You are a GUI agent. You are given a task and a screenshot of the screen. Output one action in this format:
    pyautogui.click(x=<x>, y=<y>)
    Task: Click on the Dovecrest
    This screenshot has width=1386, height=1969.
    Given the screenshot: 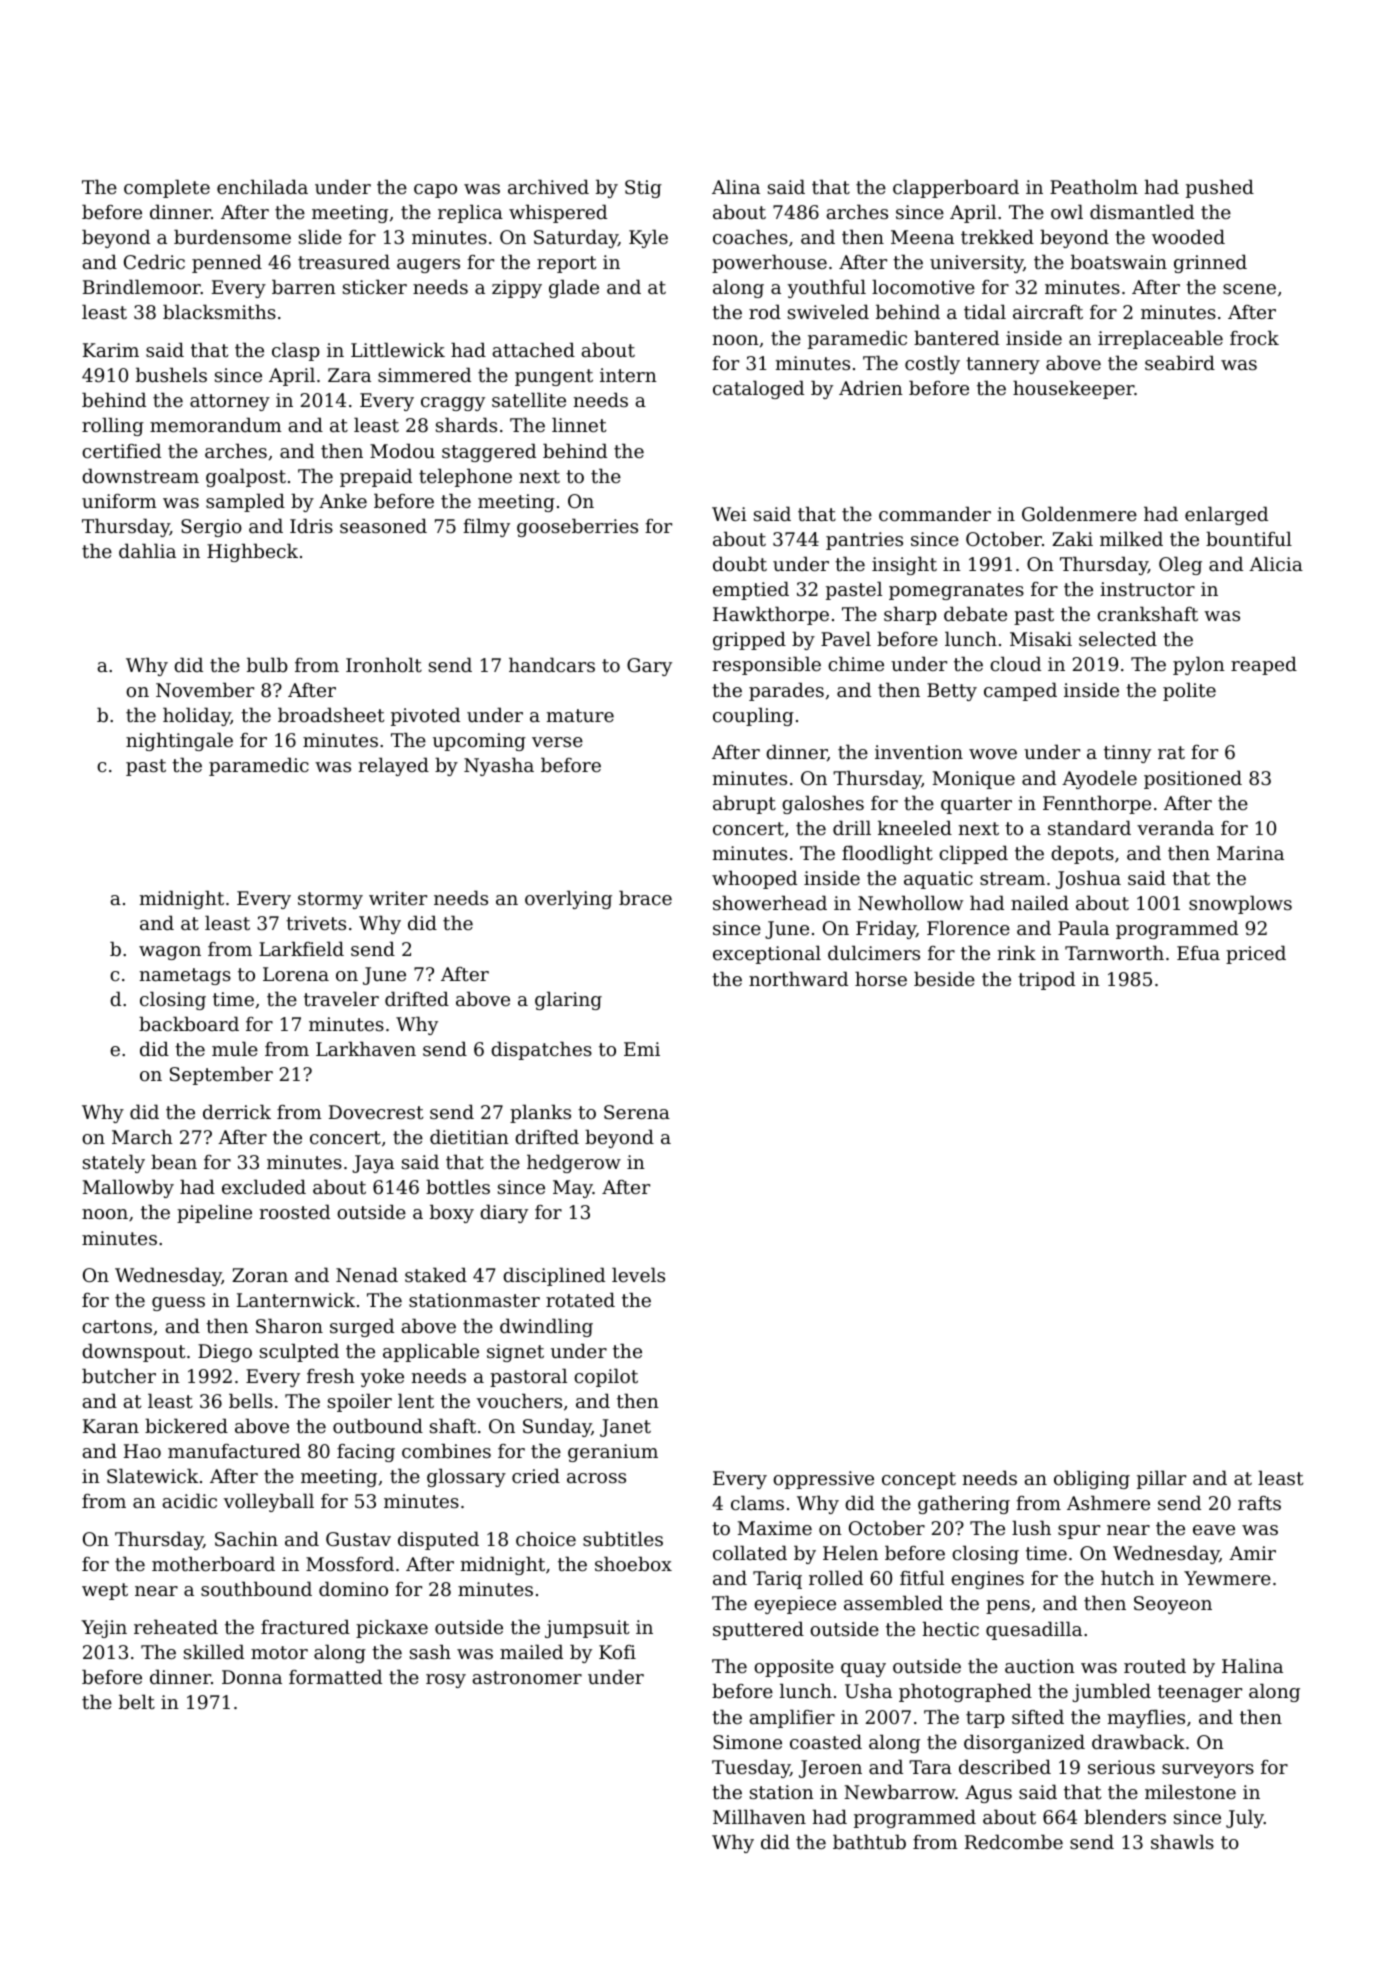 What is the action you would take?
    pyautogui.click(x=376, y=1112)
